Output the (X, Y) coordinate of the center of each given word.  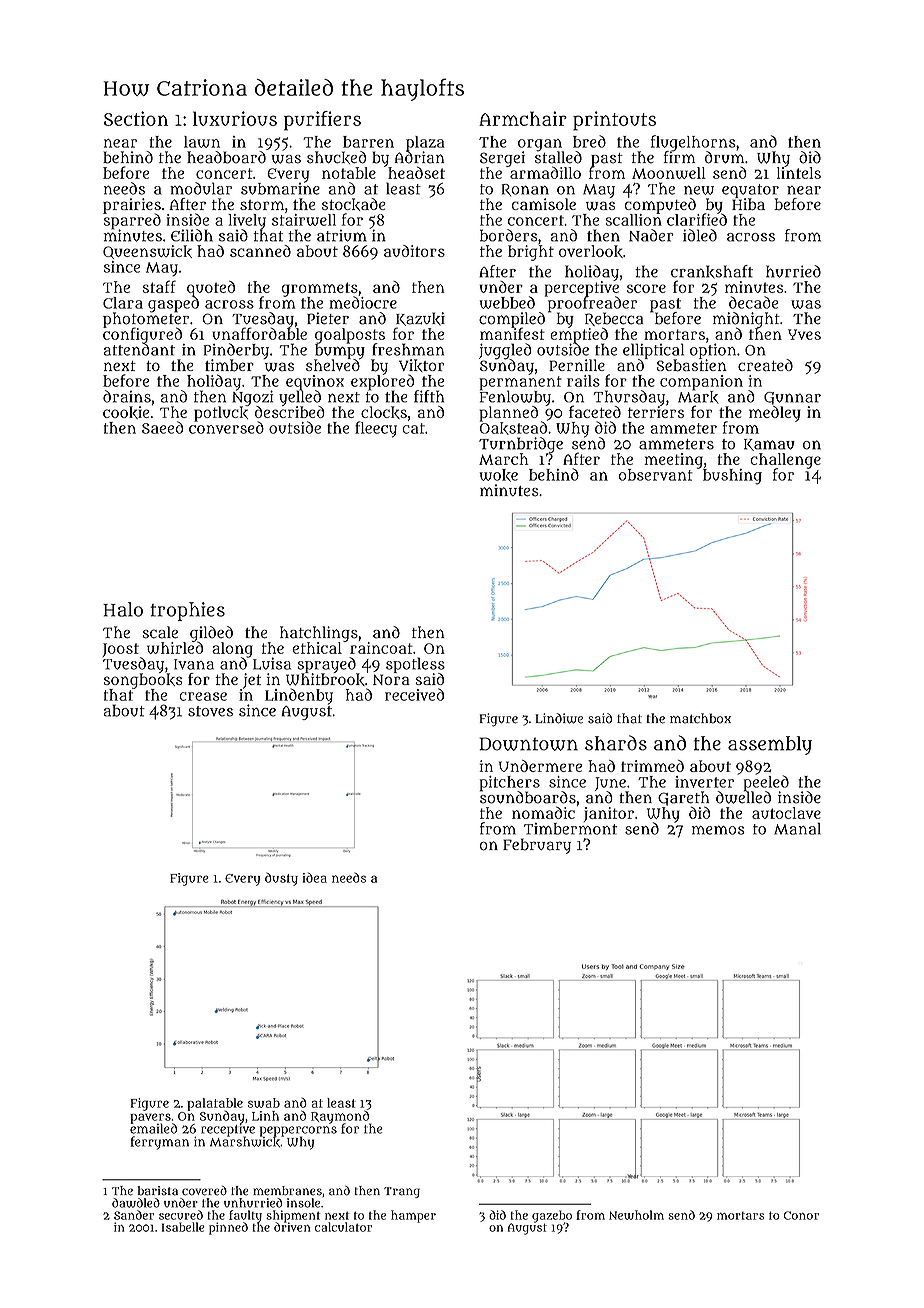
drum (724, 157)
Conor (801, 1215)
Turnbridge (521, 445)
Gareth (683, 798)
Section (136, 118)
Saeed (162, 427)
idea (315, 878)
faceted (595, 411)
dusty (281, 879)
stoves (210, 711)
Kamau (769, 445)
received (414, 694)
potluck (221, 414)
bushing (732, 477)
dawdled (136, 1203)
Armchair (523, 118)
